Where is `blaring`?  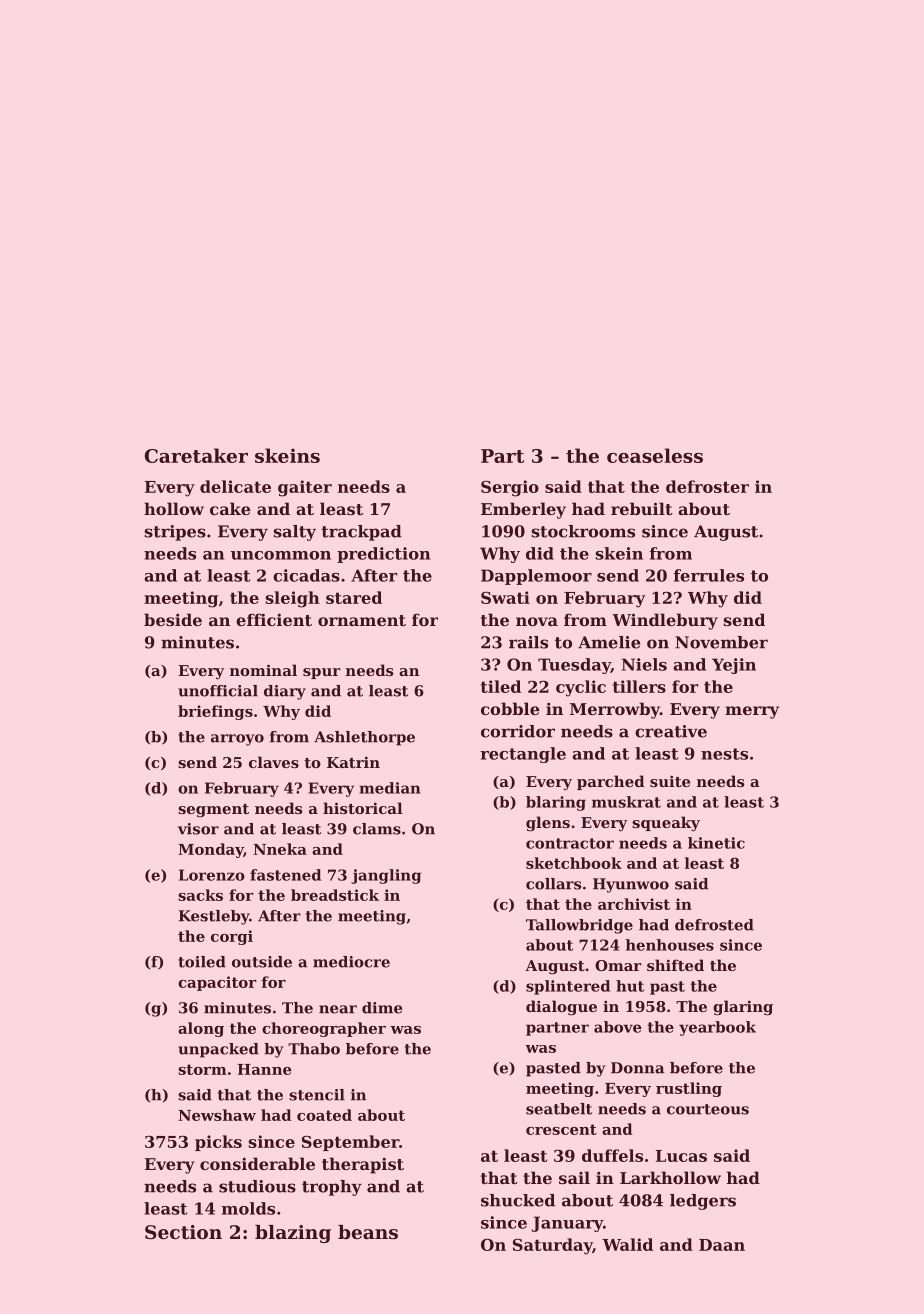 blaring is located at coordinates (556, 803).
